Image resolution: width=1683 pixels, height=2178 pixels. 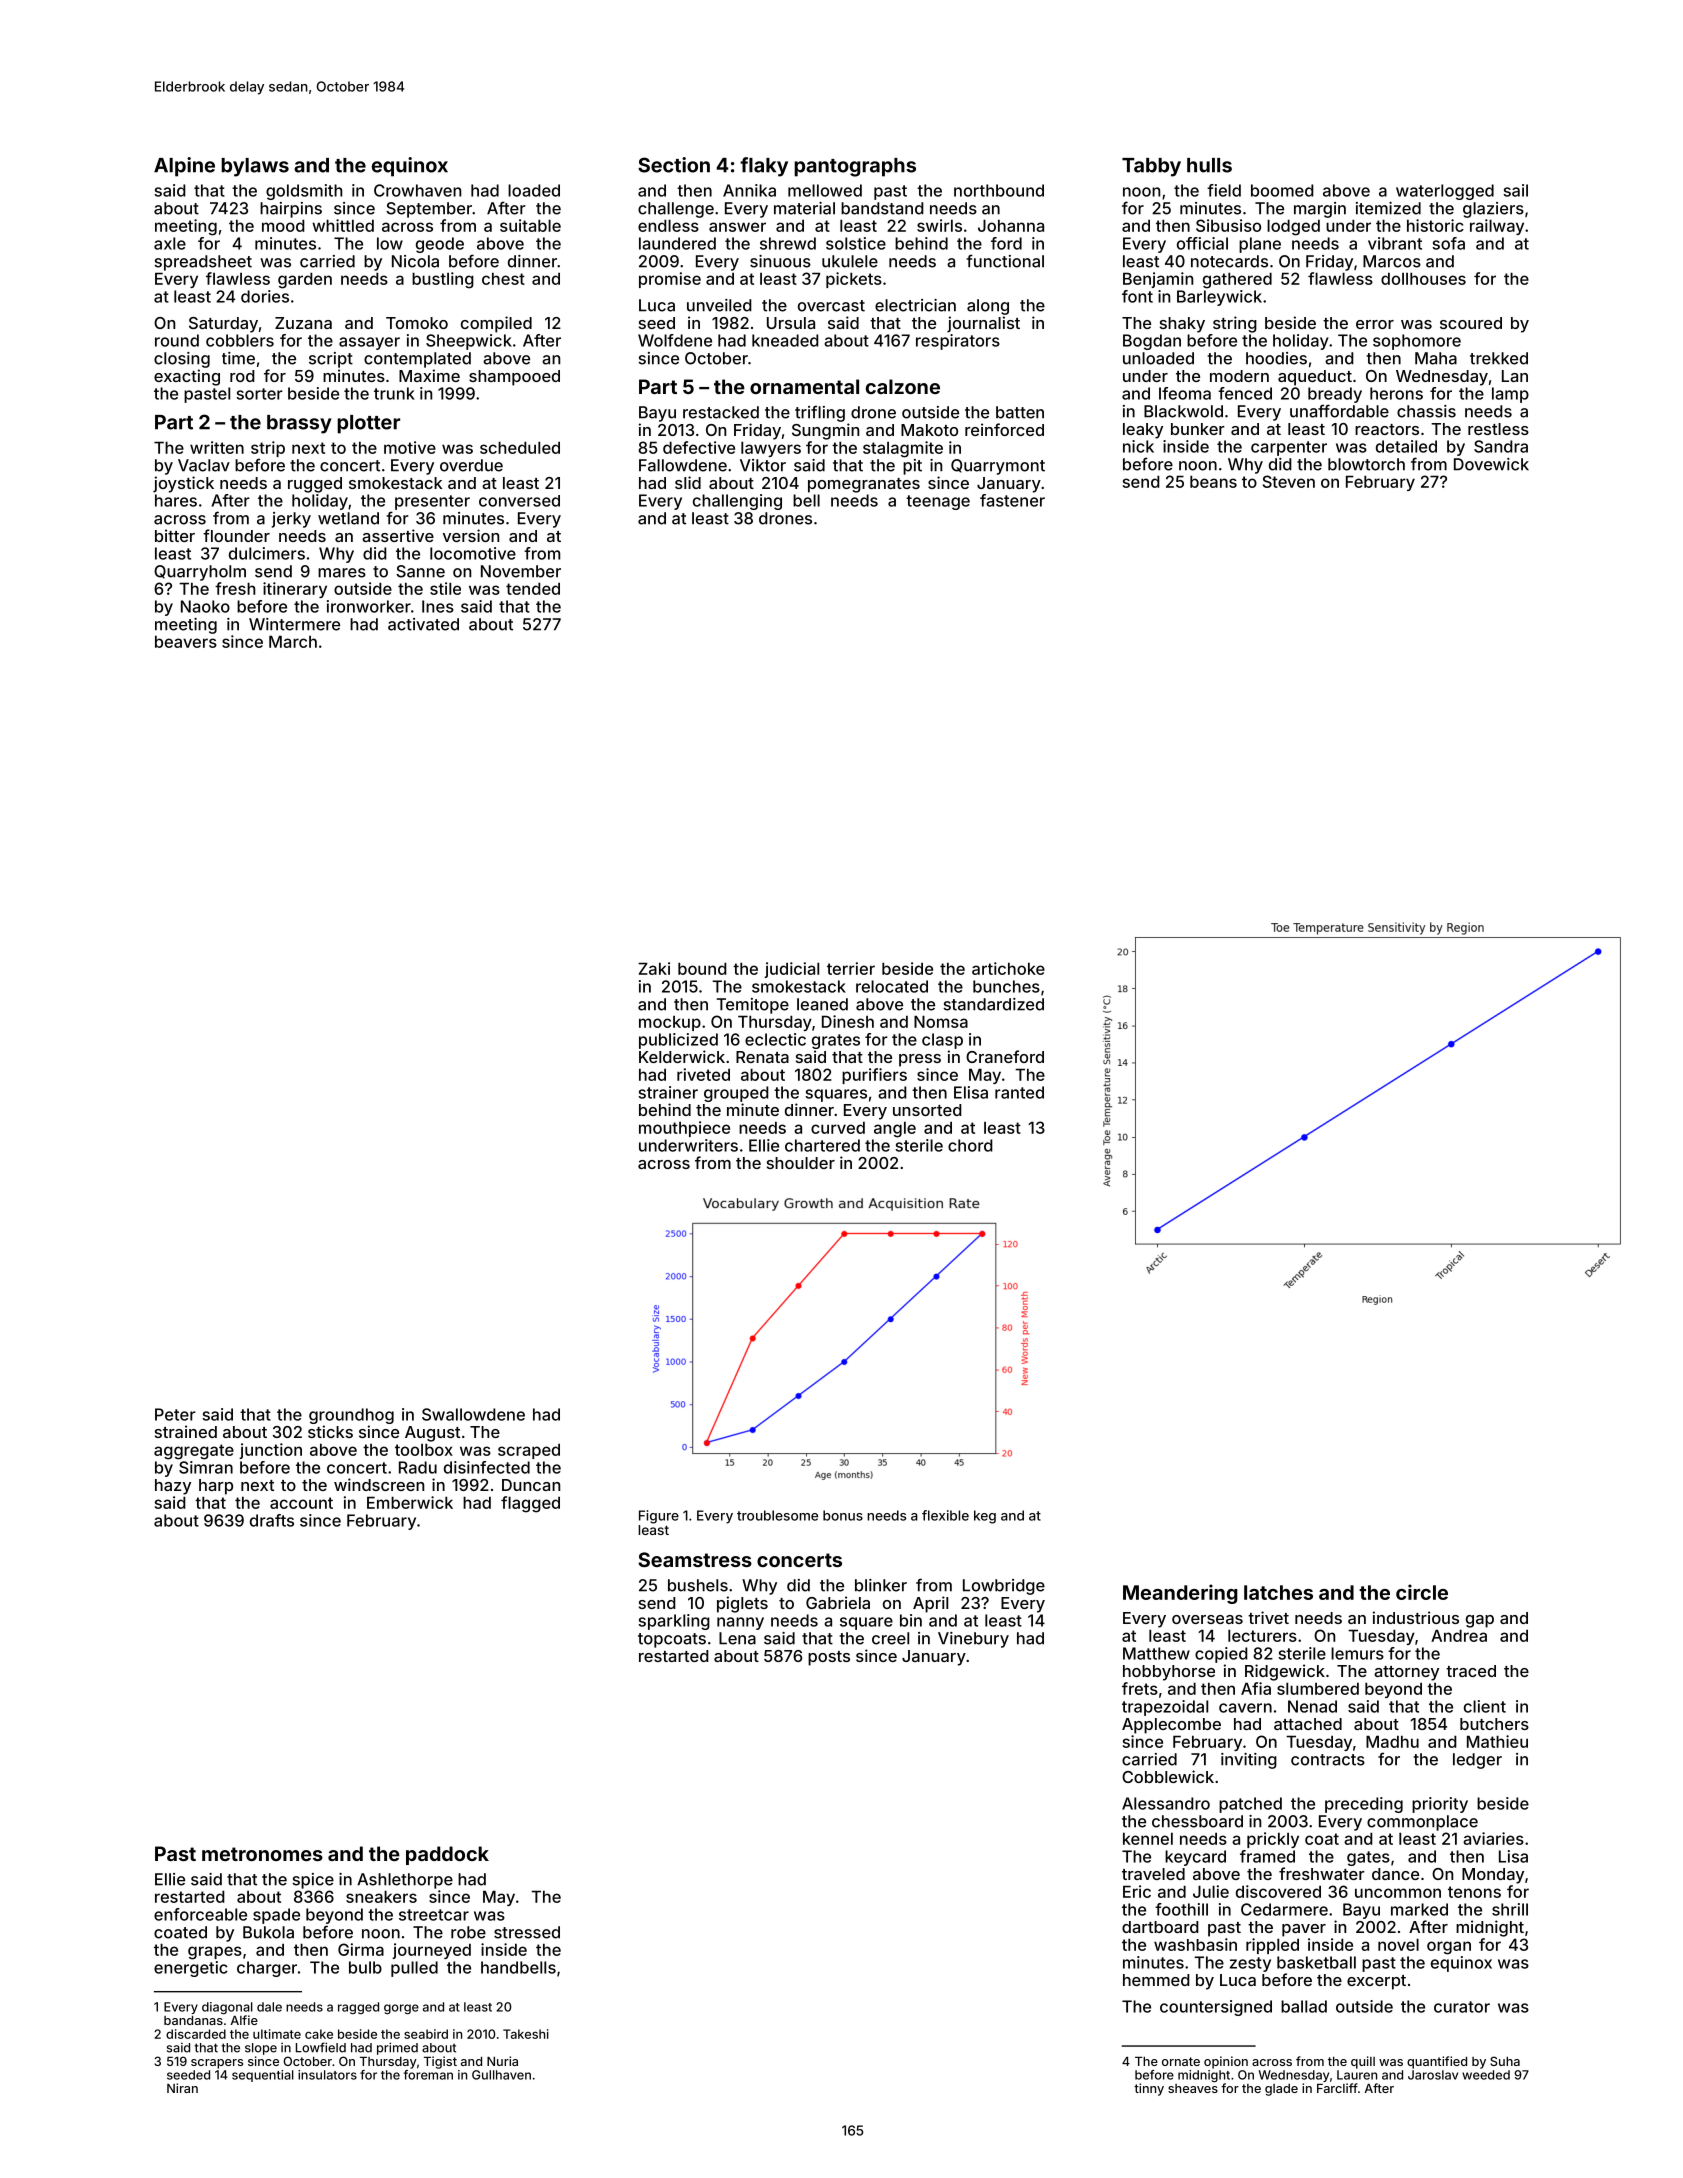 I want to click on activated, so click(x=423, y=624).
